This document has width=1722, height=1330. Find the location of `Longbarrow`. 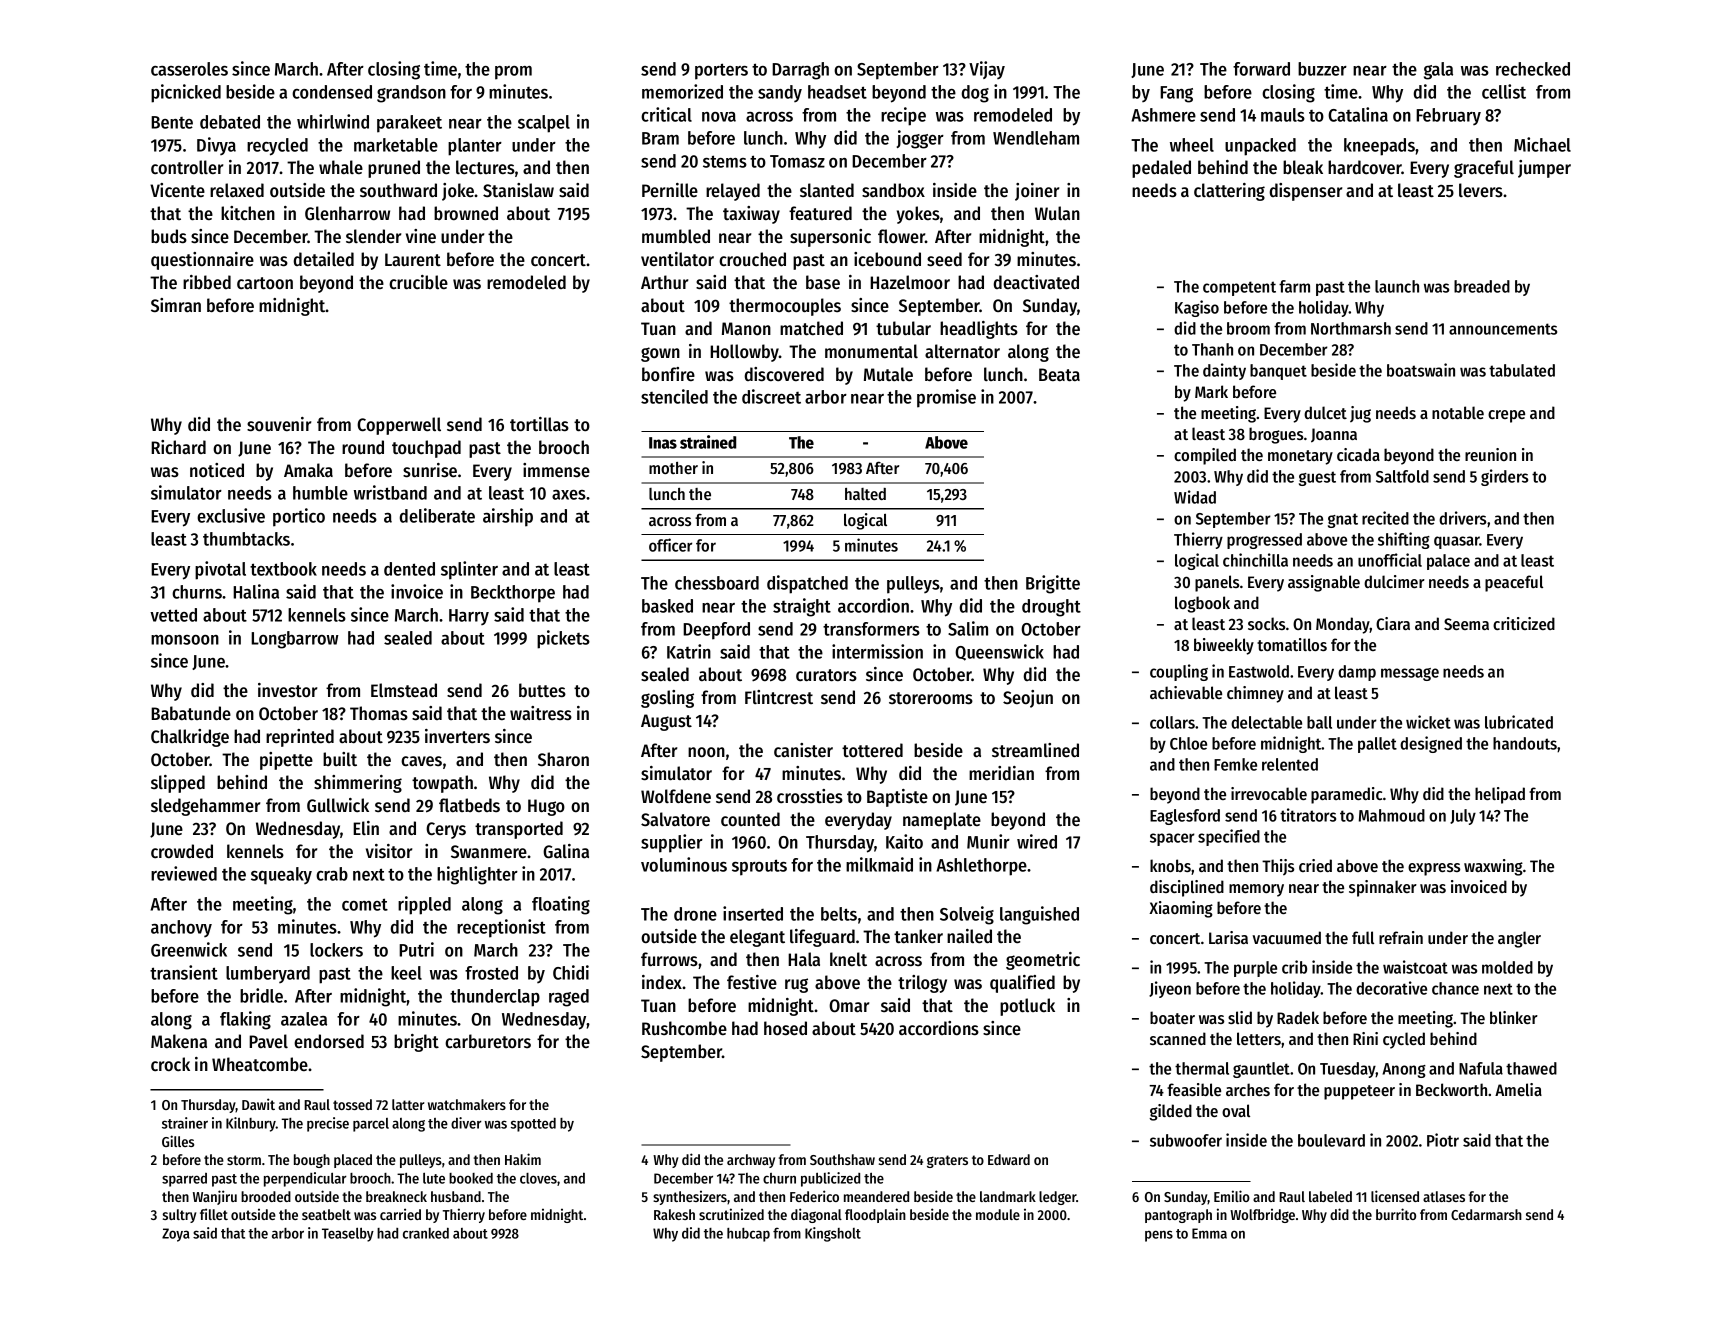

Longbarrow is located at coordinates (295, 640).
